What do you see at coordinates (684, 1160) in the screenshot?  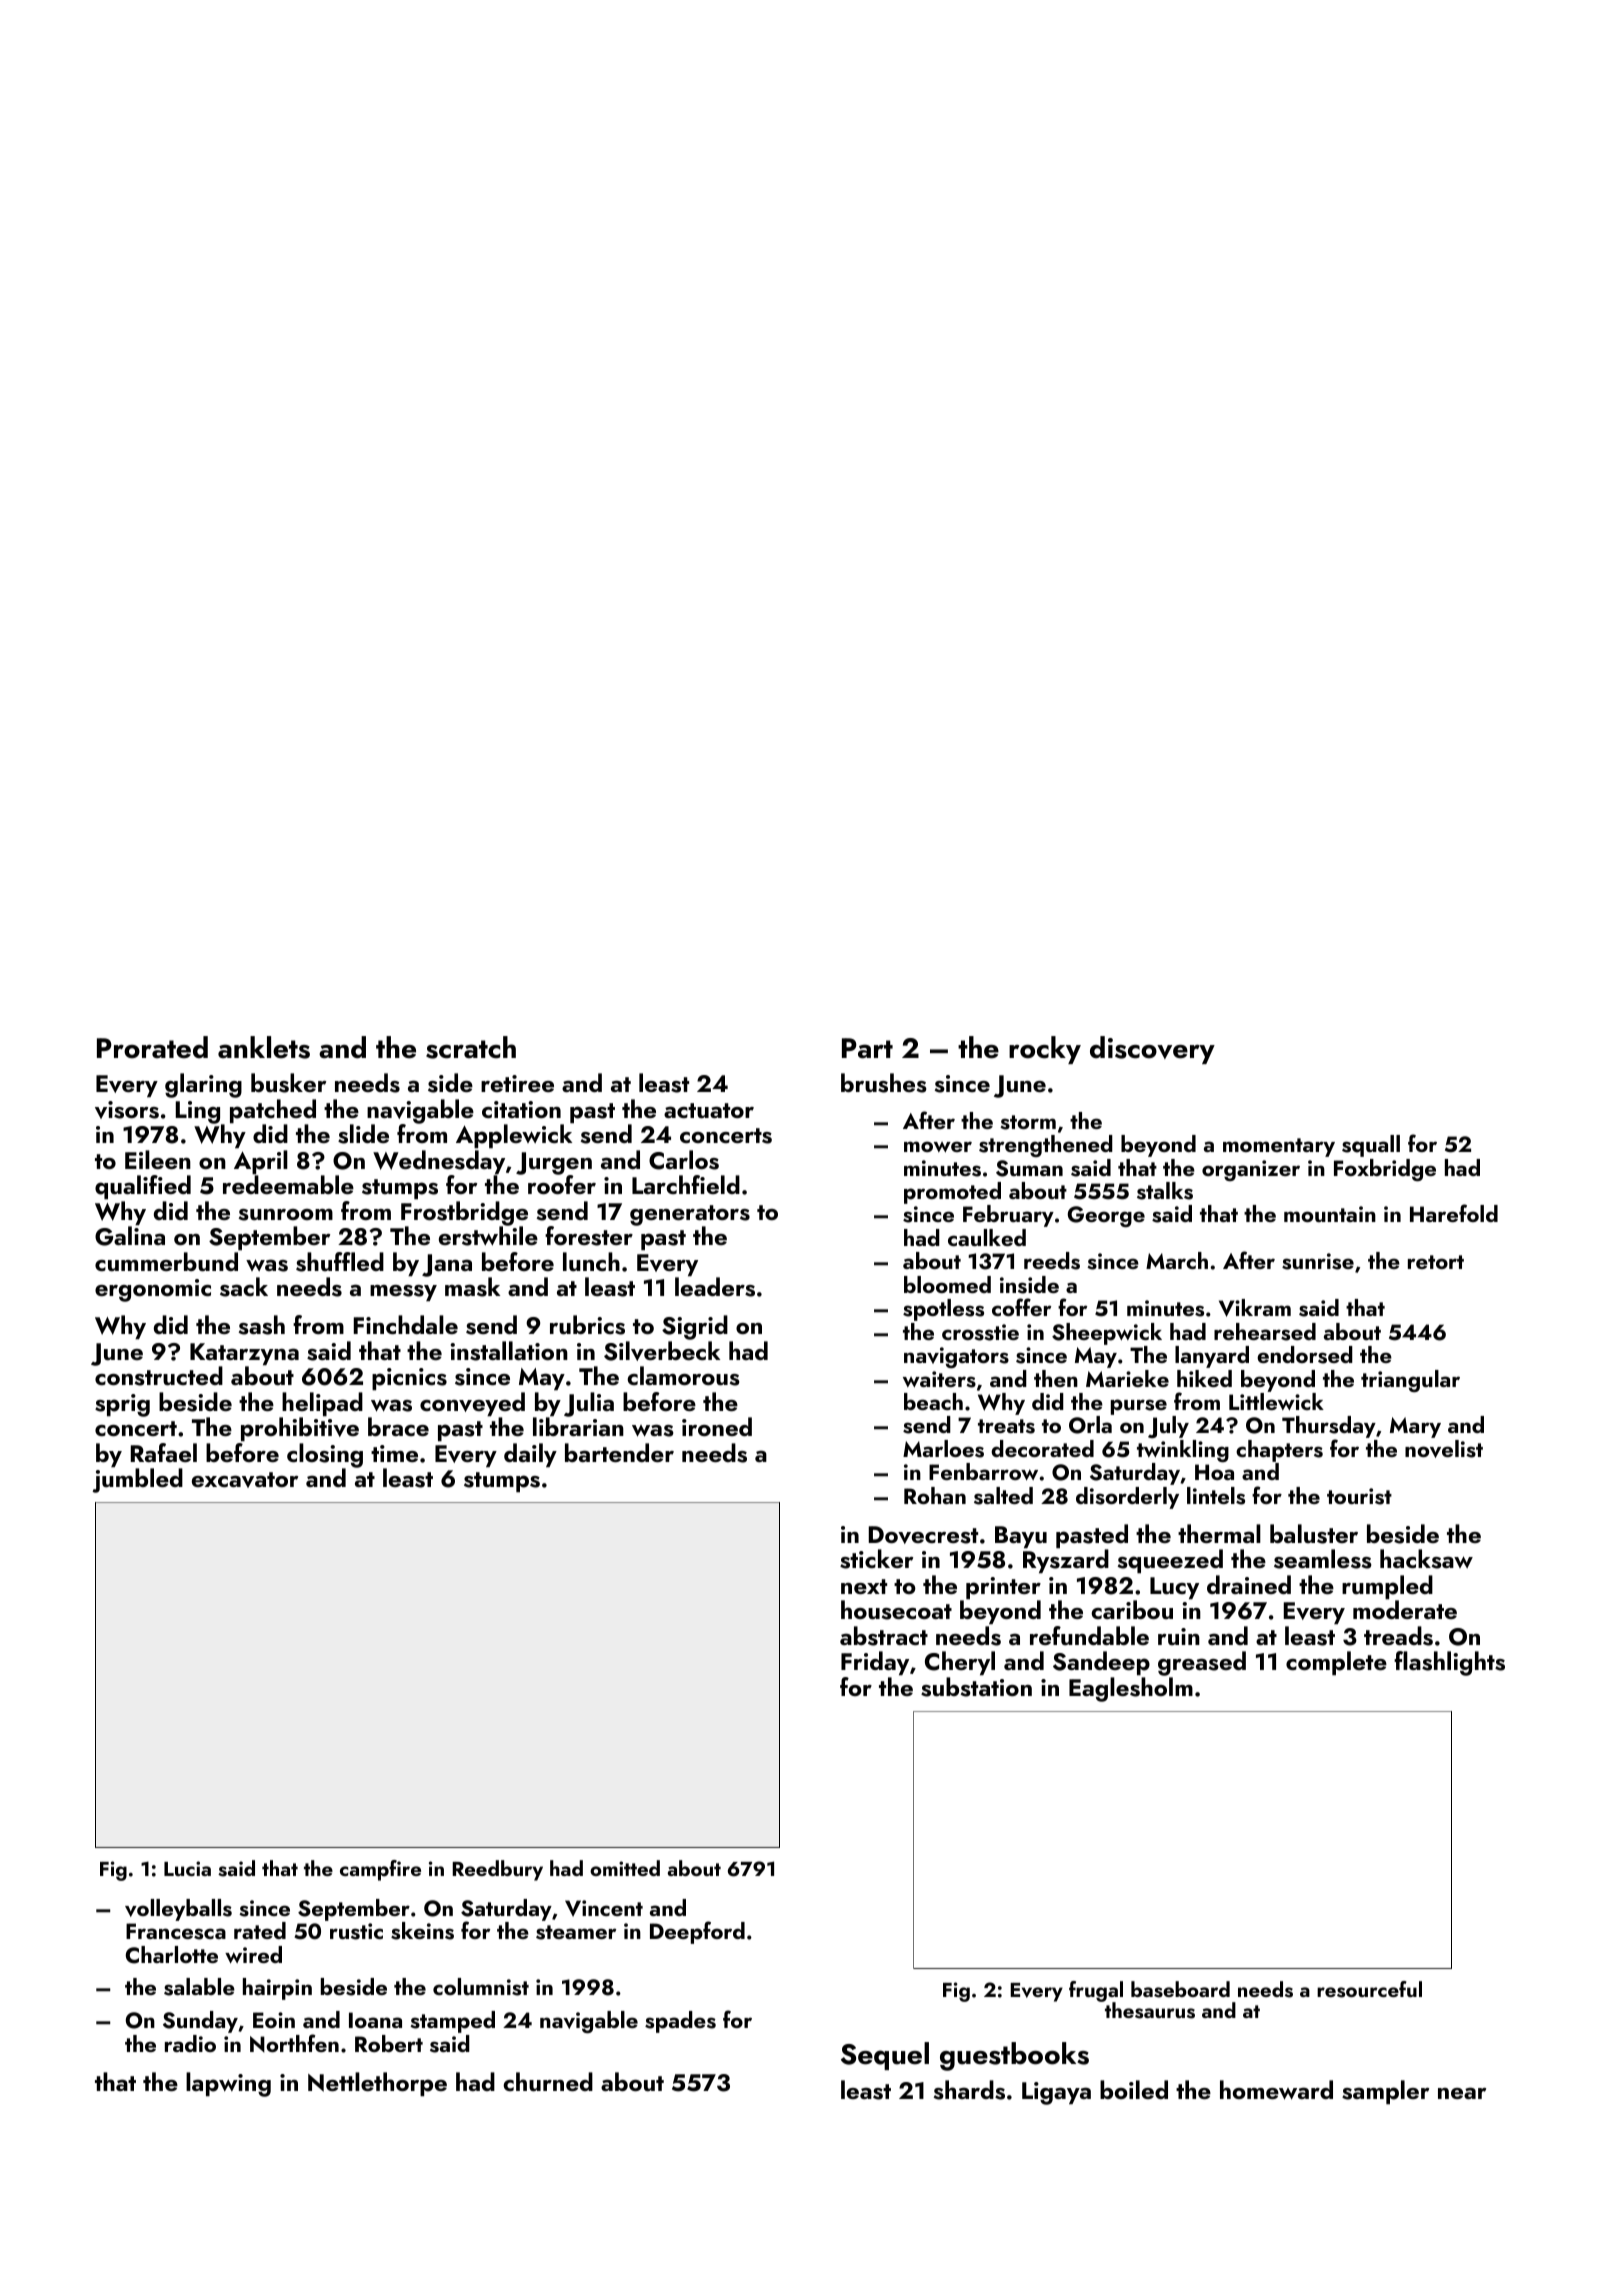 I see `Carlos` at bounding box center [684, 1160].
